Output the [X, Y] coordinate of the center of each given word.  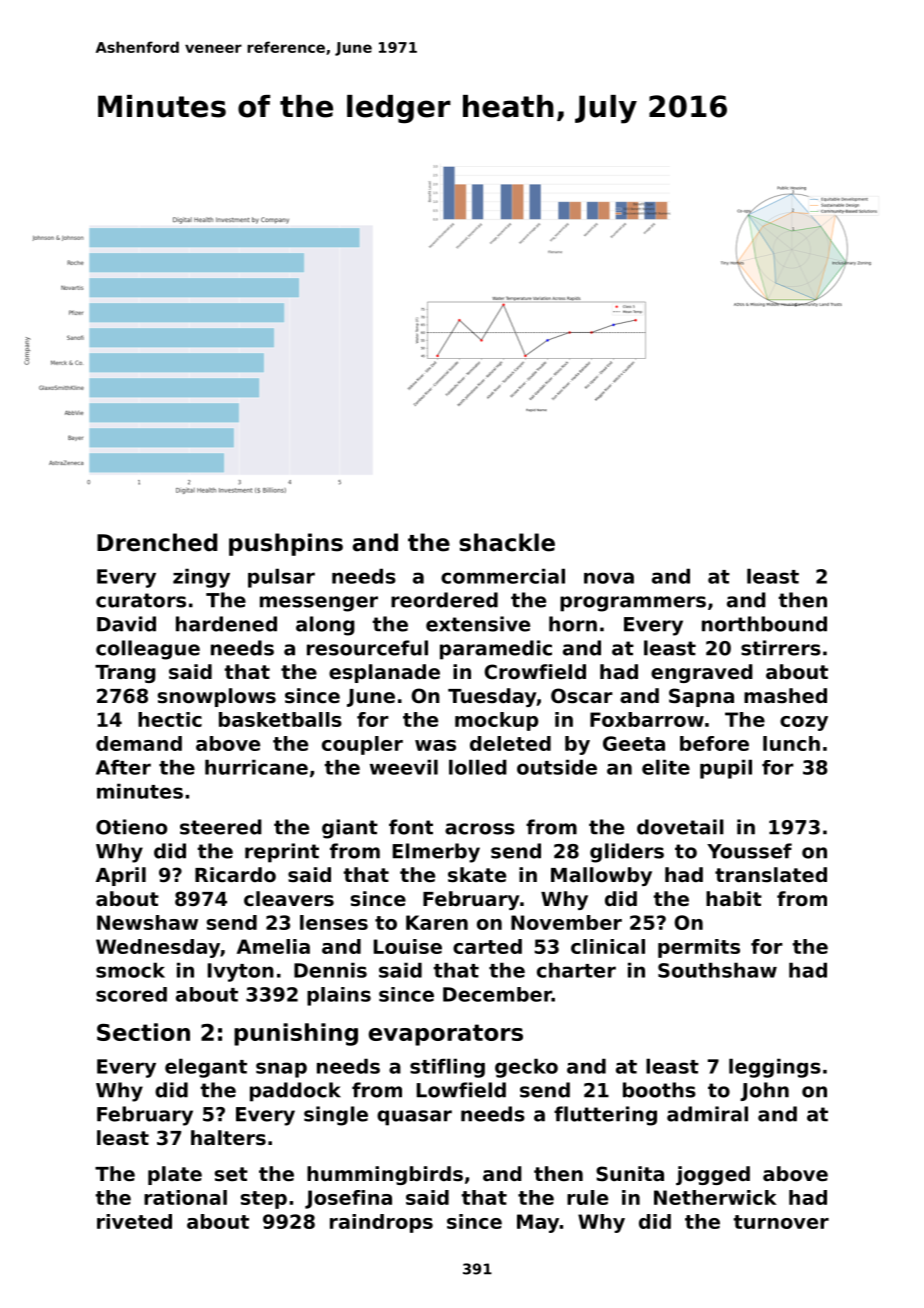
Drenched [157, 542]
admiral [707, 1114]
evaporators [446, 1035]
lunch [791, 743]
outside [557, 767]
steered [221, 827]
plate [175, 1175]
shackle [507, 542]
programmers [633, 604]
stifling [447, 1068]
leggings [775, 1068]
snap [281, 1070]
